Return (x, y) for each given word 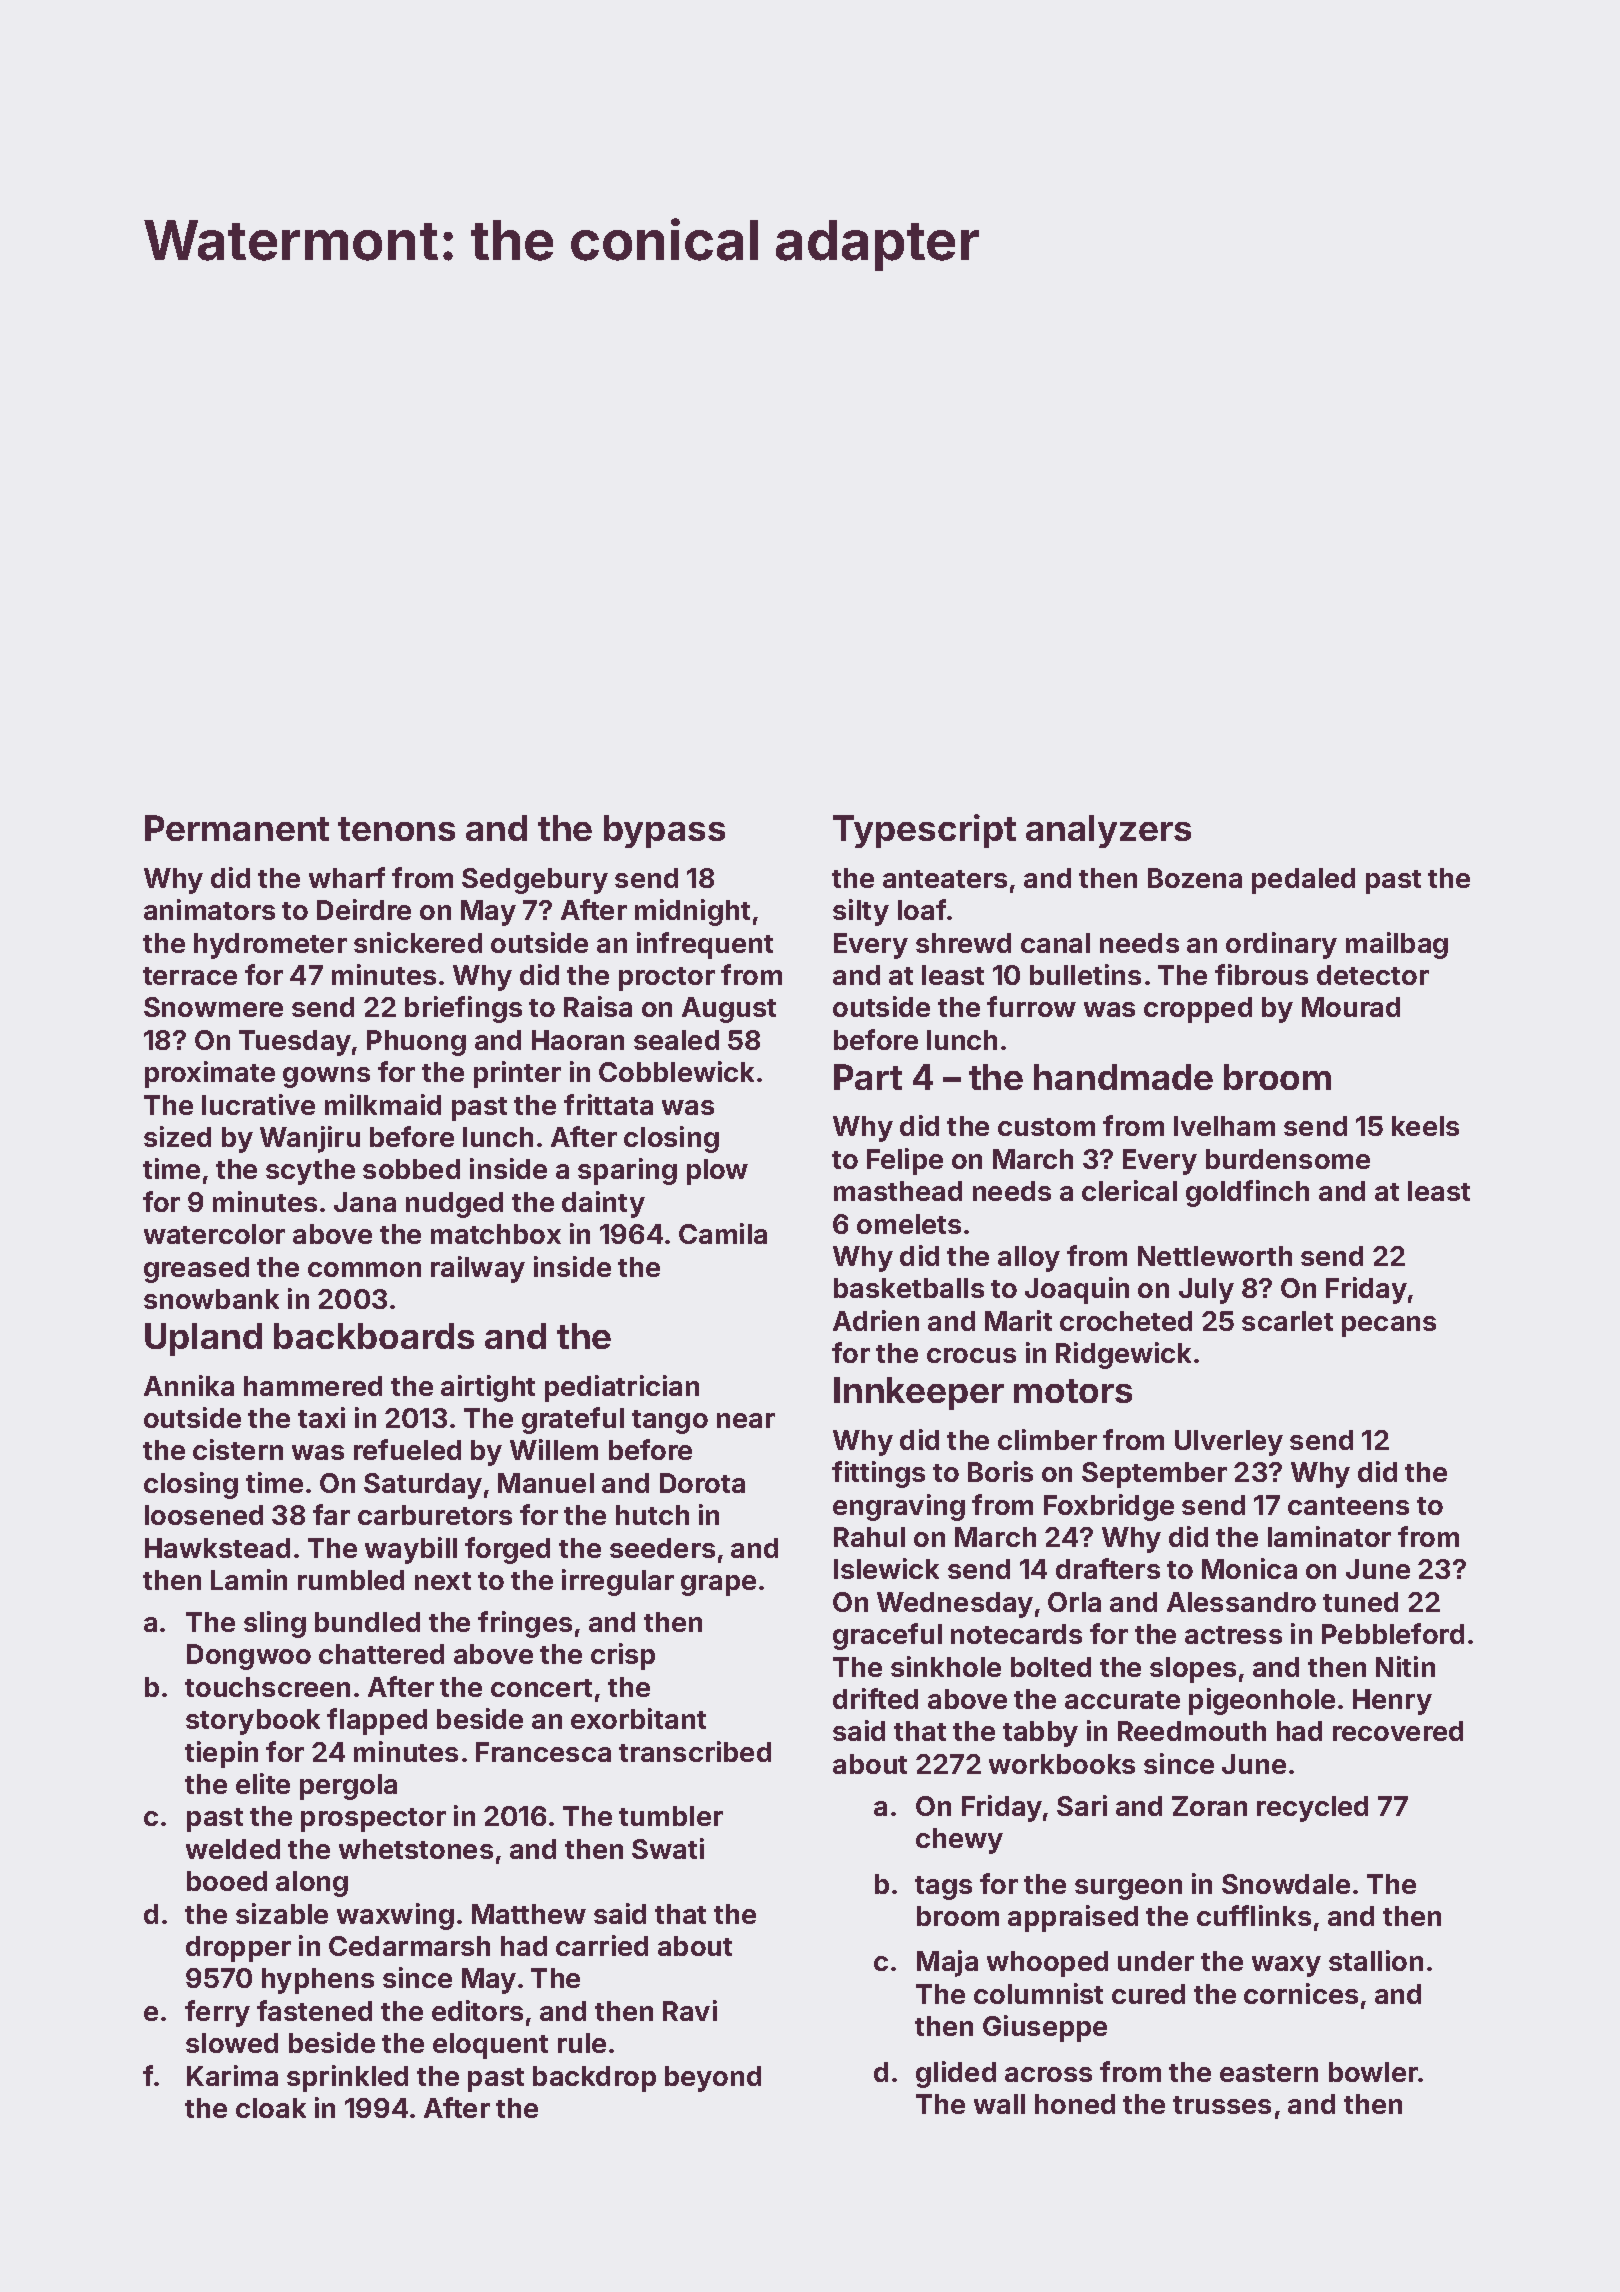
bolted (1051, 1667)
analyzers (1108, 831)
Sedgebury (535, 881)
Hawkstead (217, 1548)
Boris (1000, 1471)
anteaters (945, 879)
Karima (232, 2075)
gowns (326, 1077)
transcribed (695, 1751)
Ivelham (1224, 1126)
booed (227, 1881)
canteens (1348, 1506)
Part (868, 1077)
